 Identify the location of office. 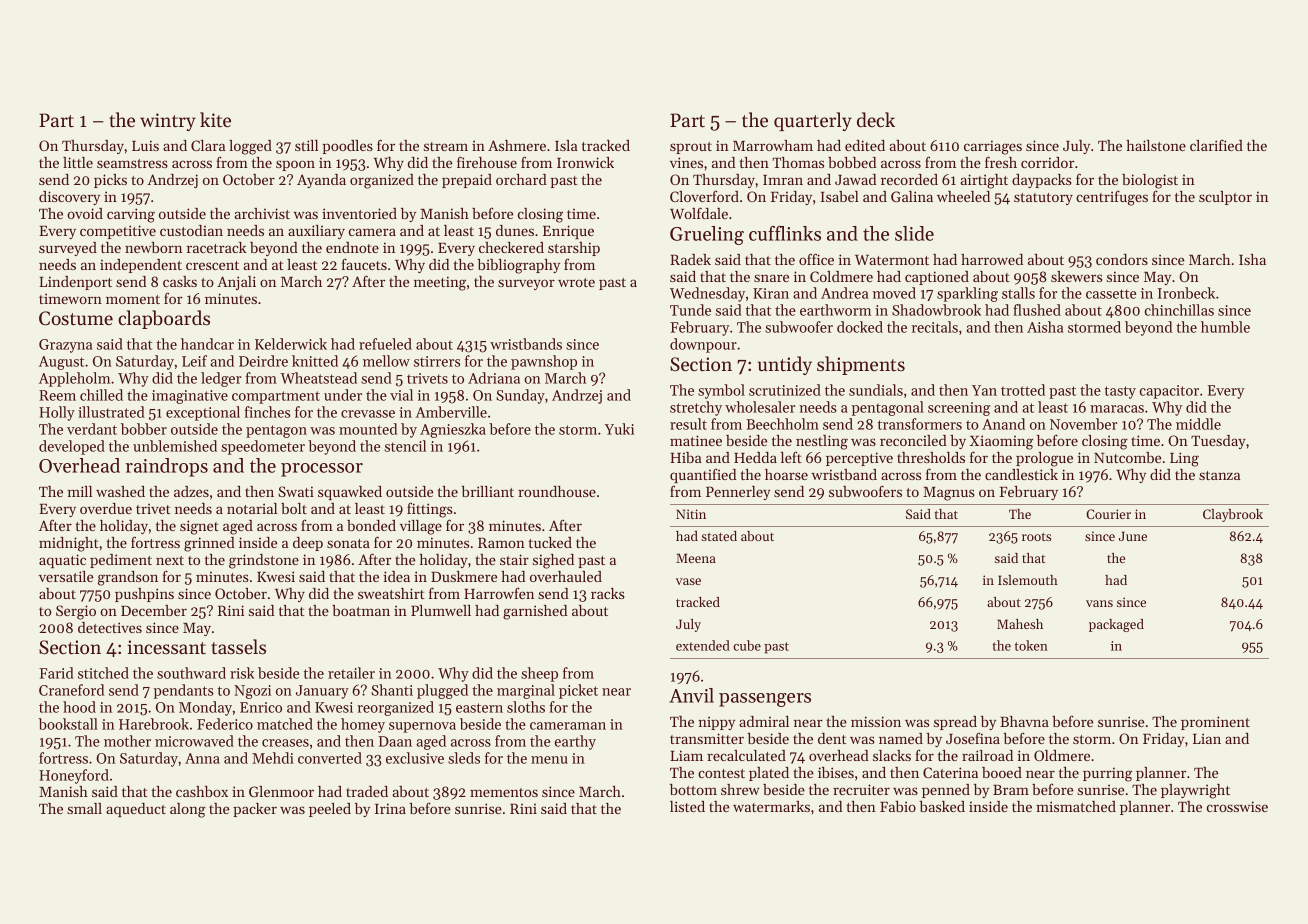
(816, 259).
